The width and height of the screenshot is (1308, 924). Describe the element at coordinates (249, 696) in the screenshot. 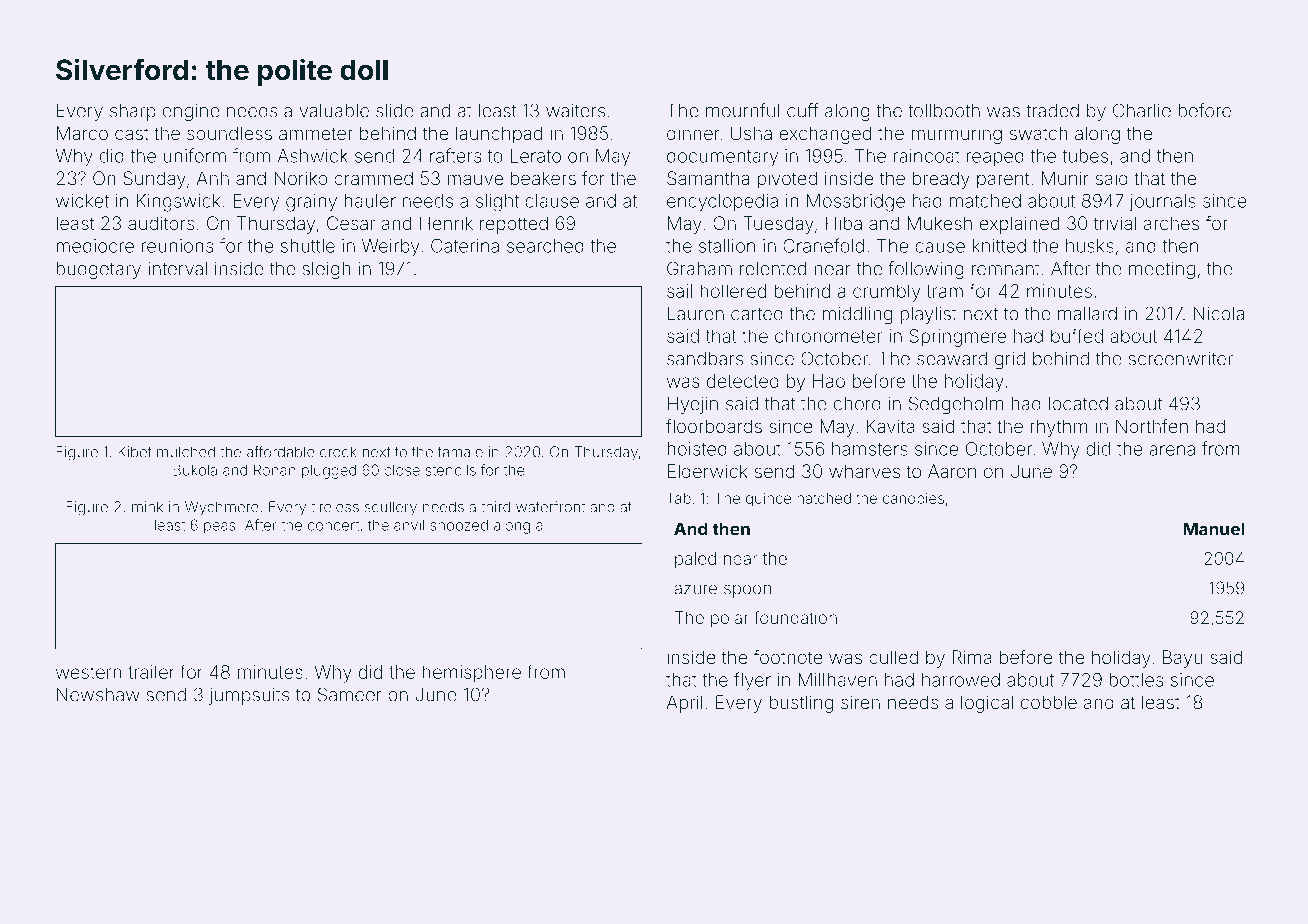

I see `jumpsuits` at that location.
